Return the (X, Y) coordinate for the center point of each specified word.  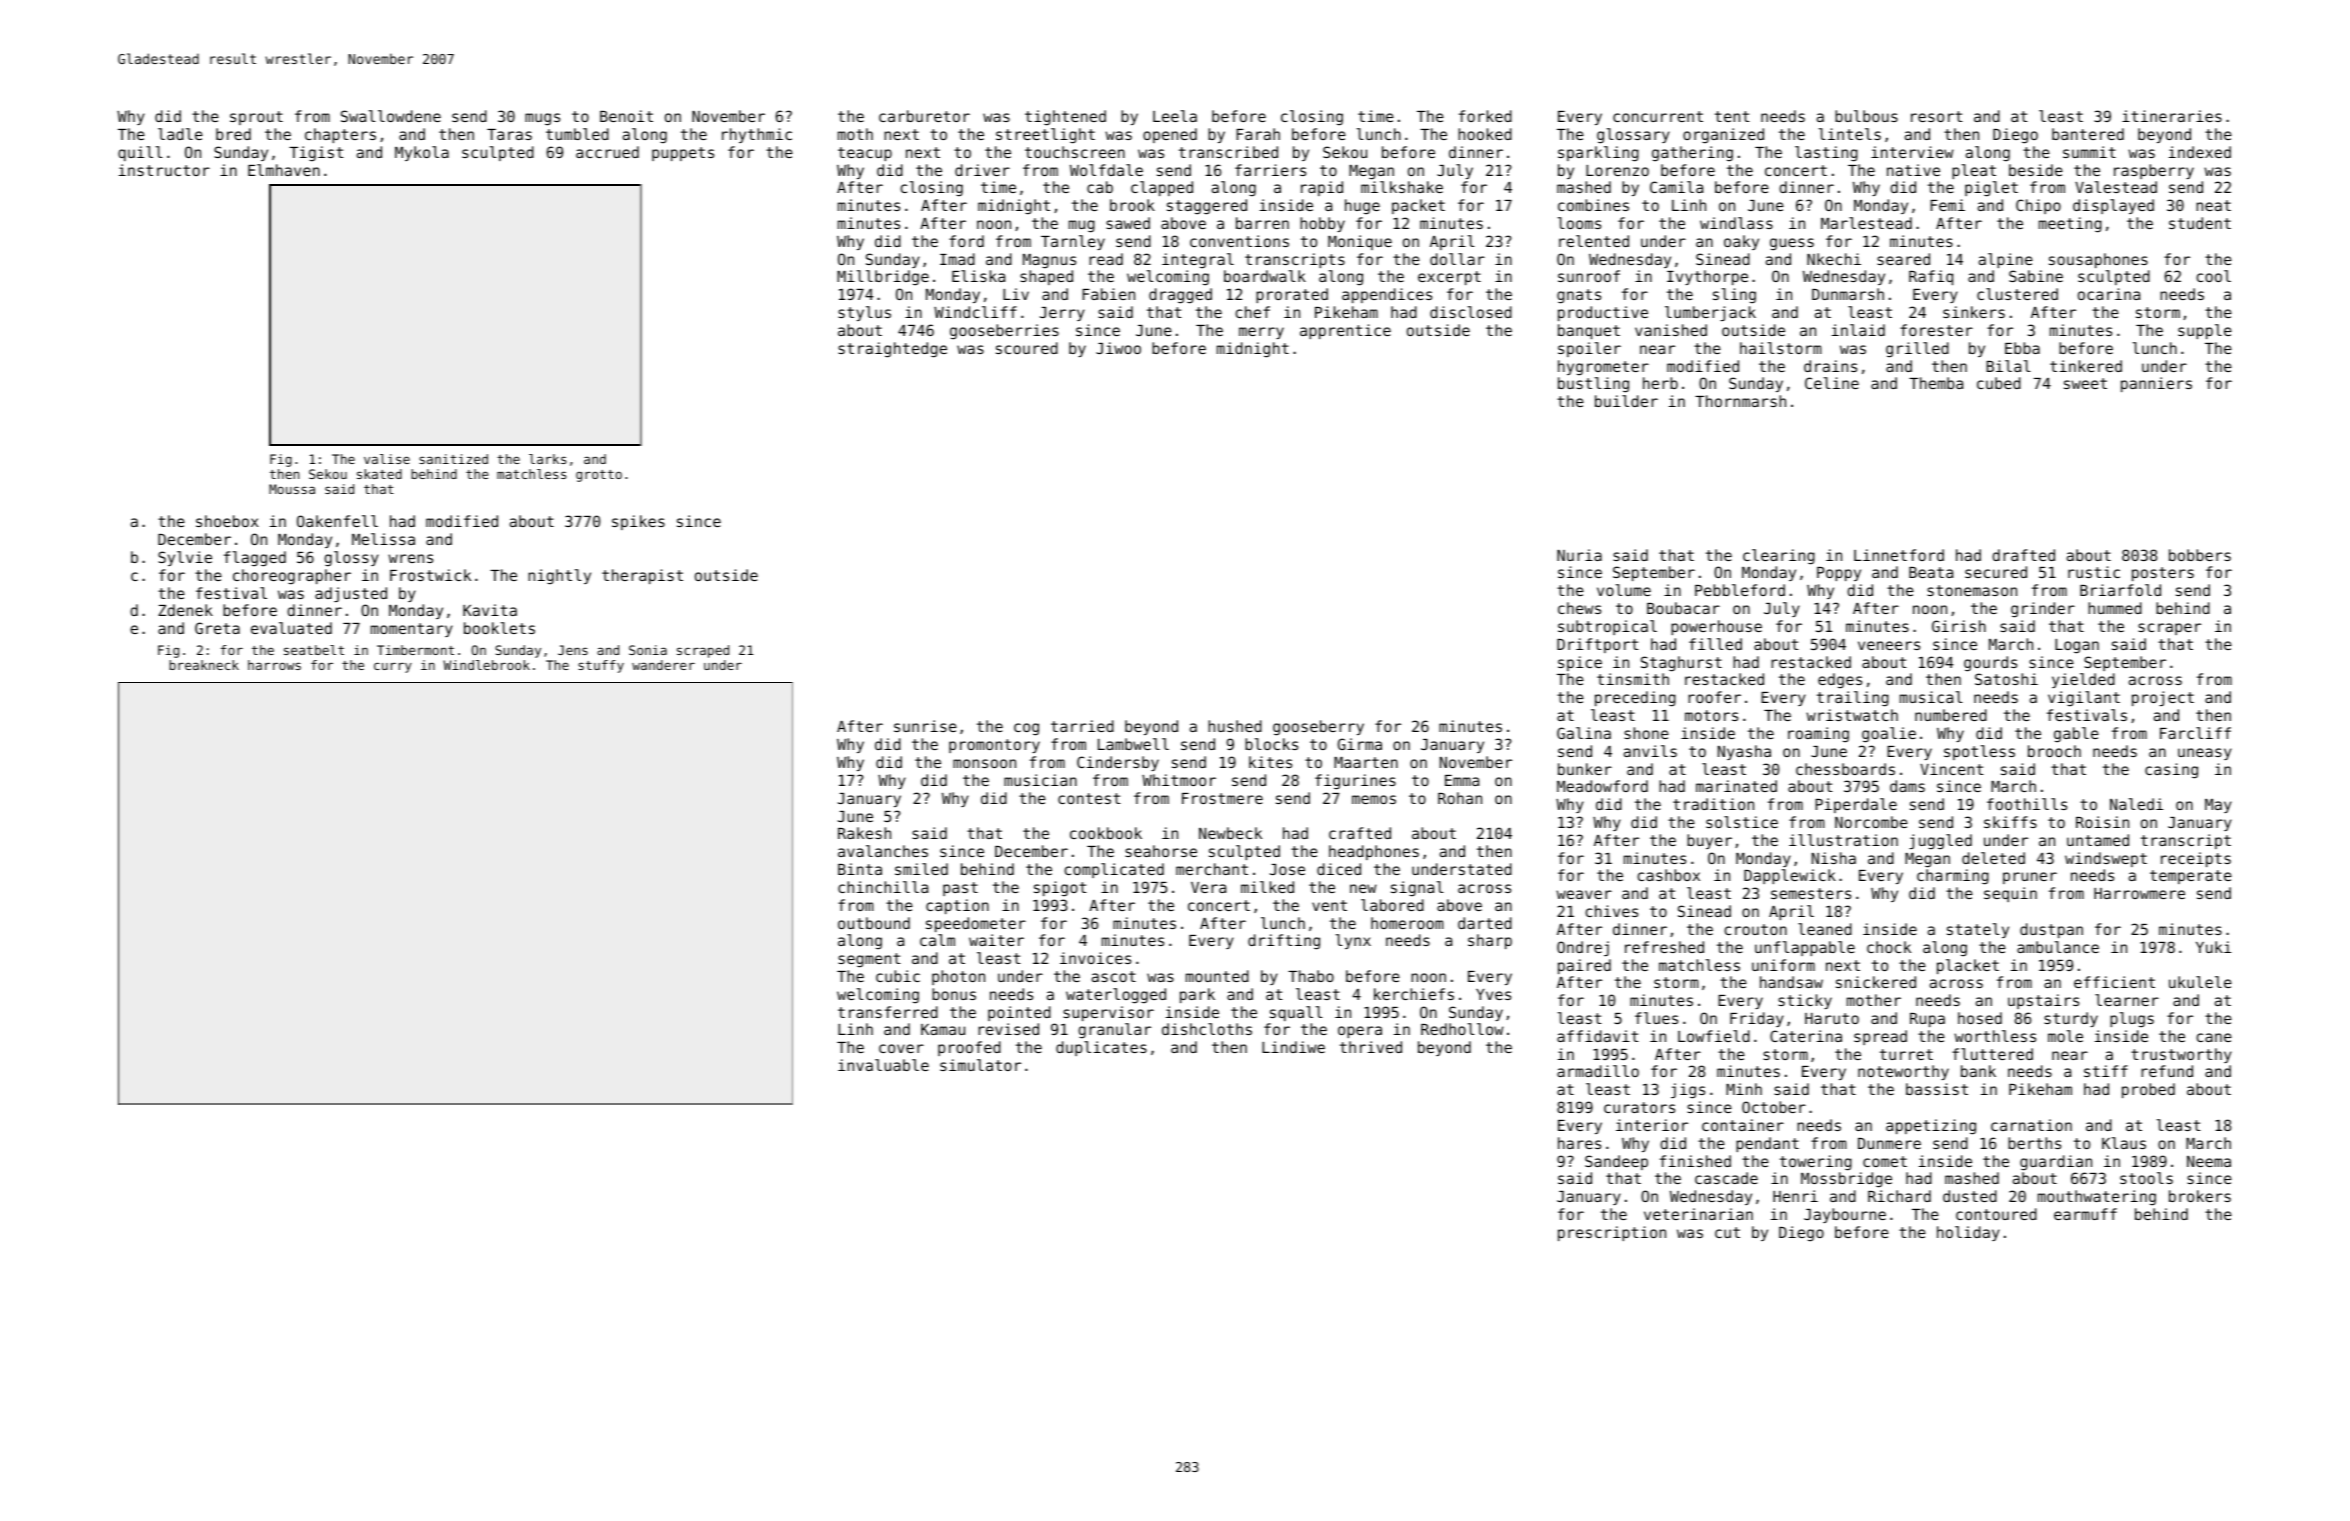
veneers (1889, 645)
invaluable (883, 1065)
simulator (980, 1065)
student (2200, 223)
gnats (1579, 296)
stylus (864, 313)
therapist (642, 576)
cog (1026, 729)
